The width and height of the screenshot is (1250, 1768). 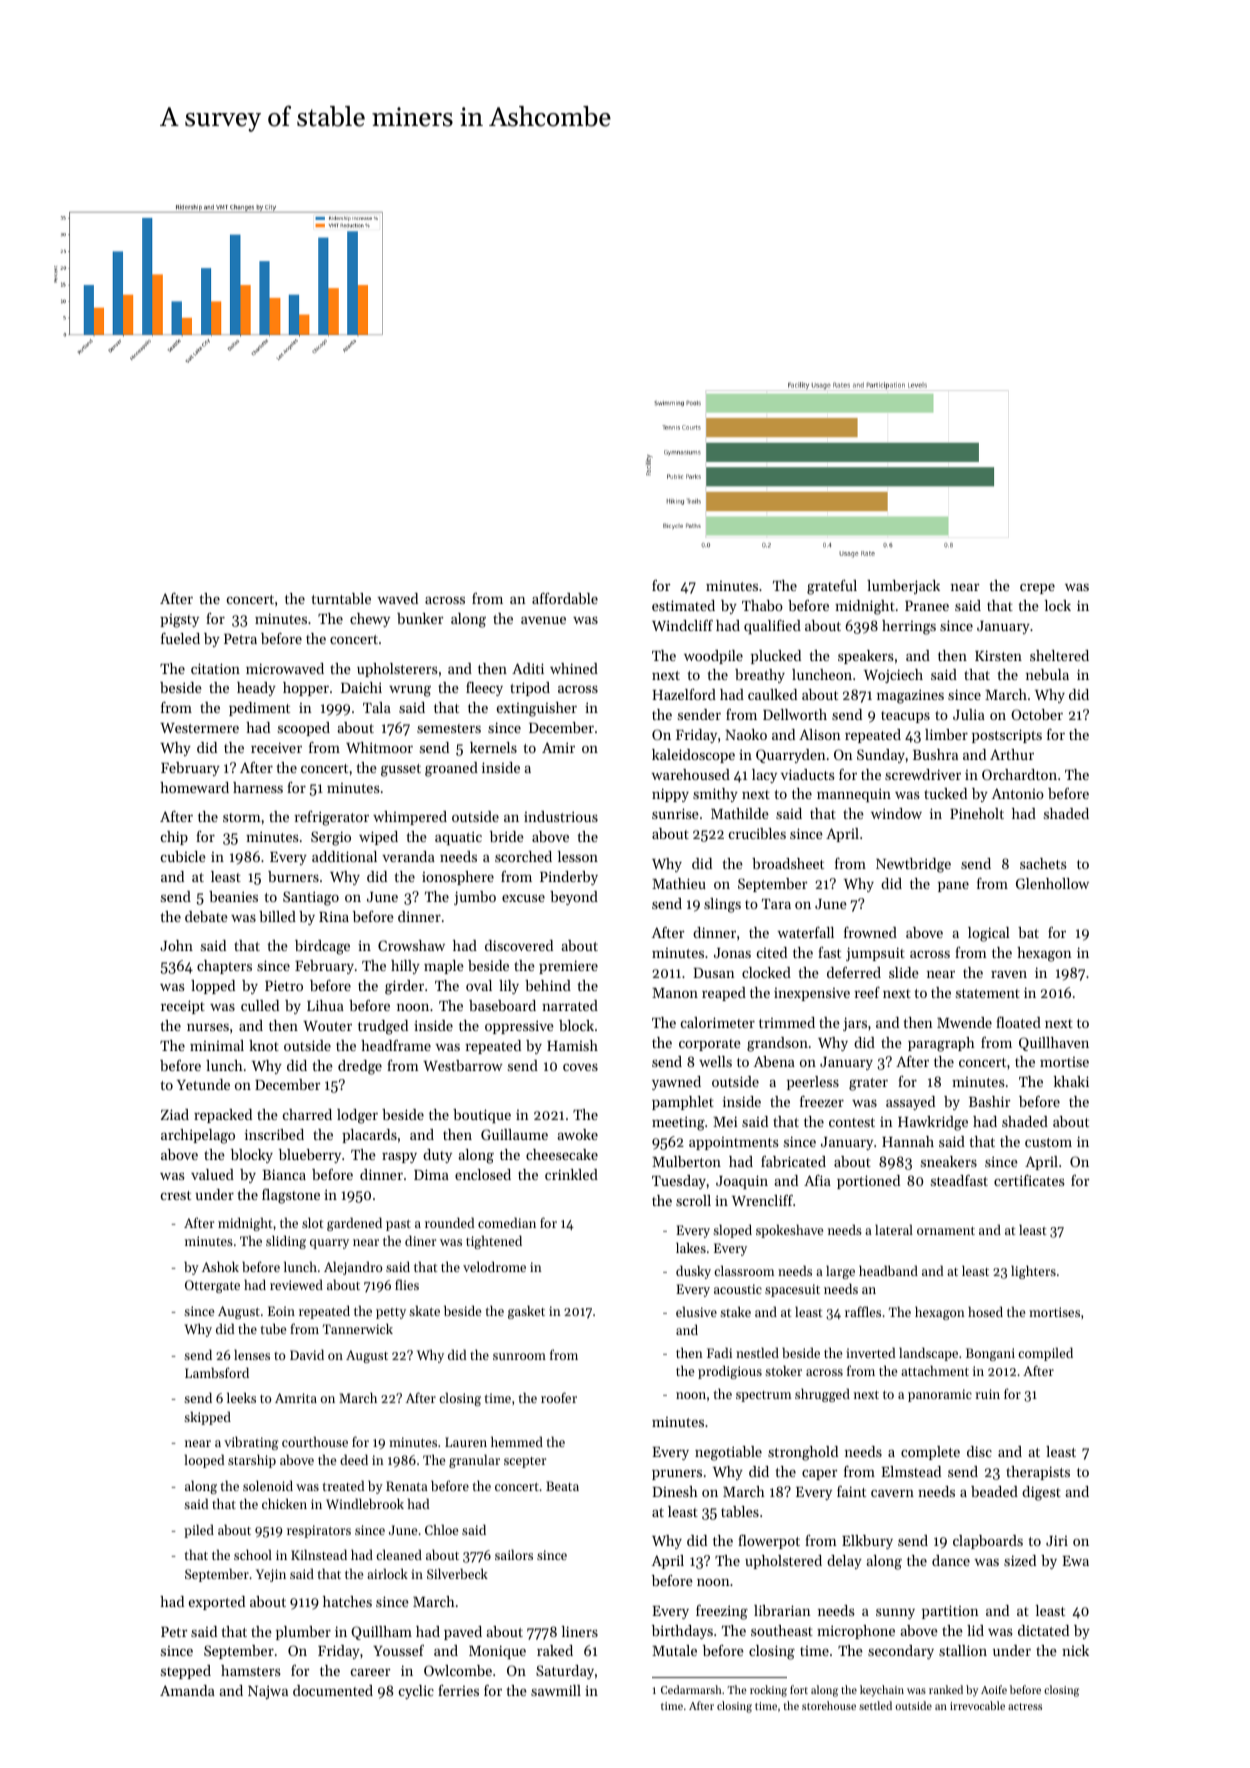 What do you see at coordinates (949, 1161) in the screenshot?
I see `sneakers` at bounding box center [949, 1161].
